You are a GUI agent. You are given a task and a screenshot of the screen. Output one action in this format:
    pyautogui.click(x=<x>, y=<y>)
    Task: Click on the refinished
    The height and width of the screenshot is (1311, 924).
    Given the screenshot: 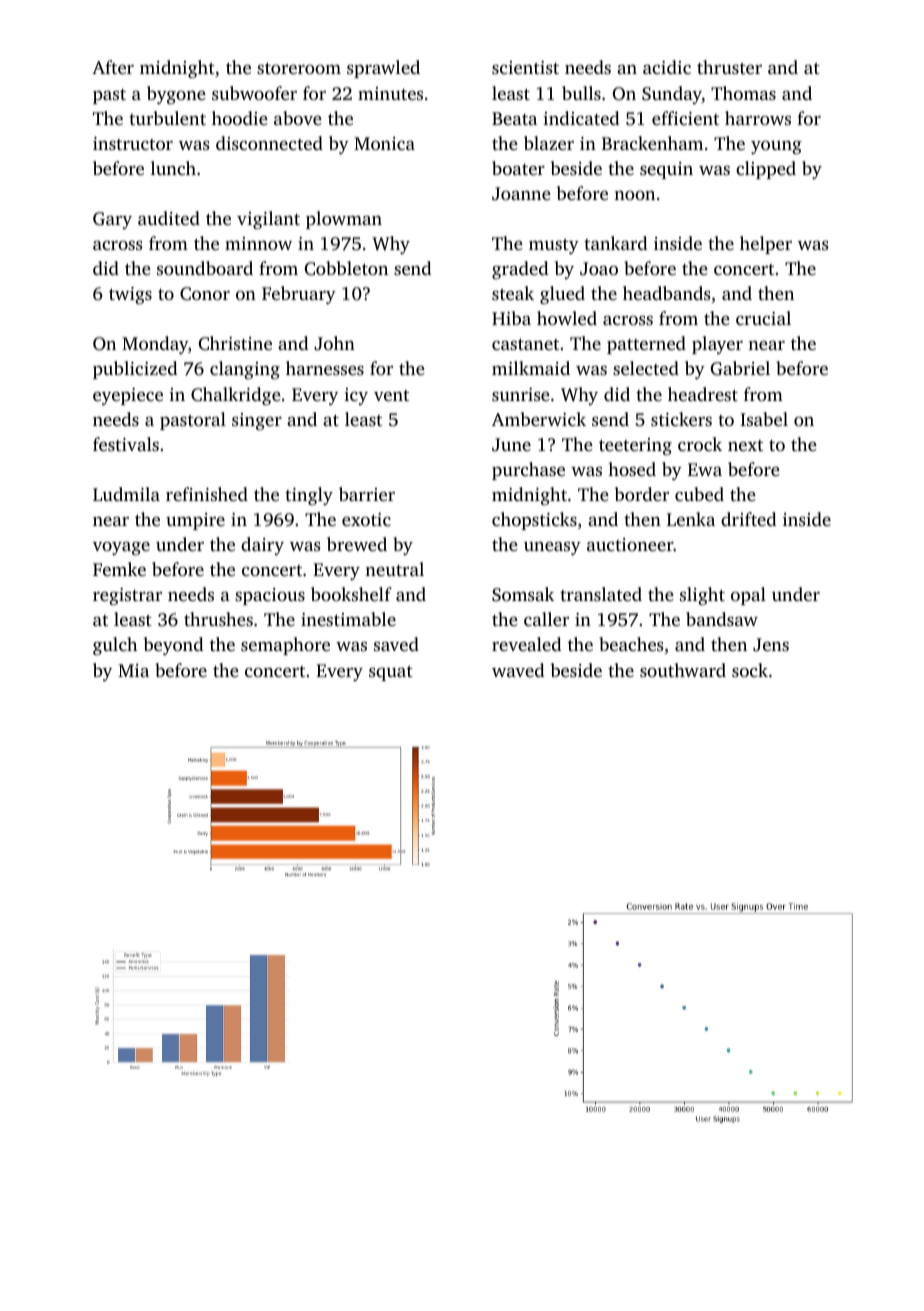 What is the action you would take?
    pyautogui.click(x=207, y=494)
